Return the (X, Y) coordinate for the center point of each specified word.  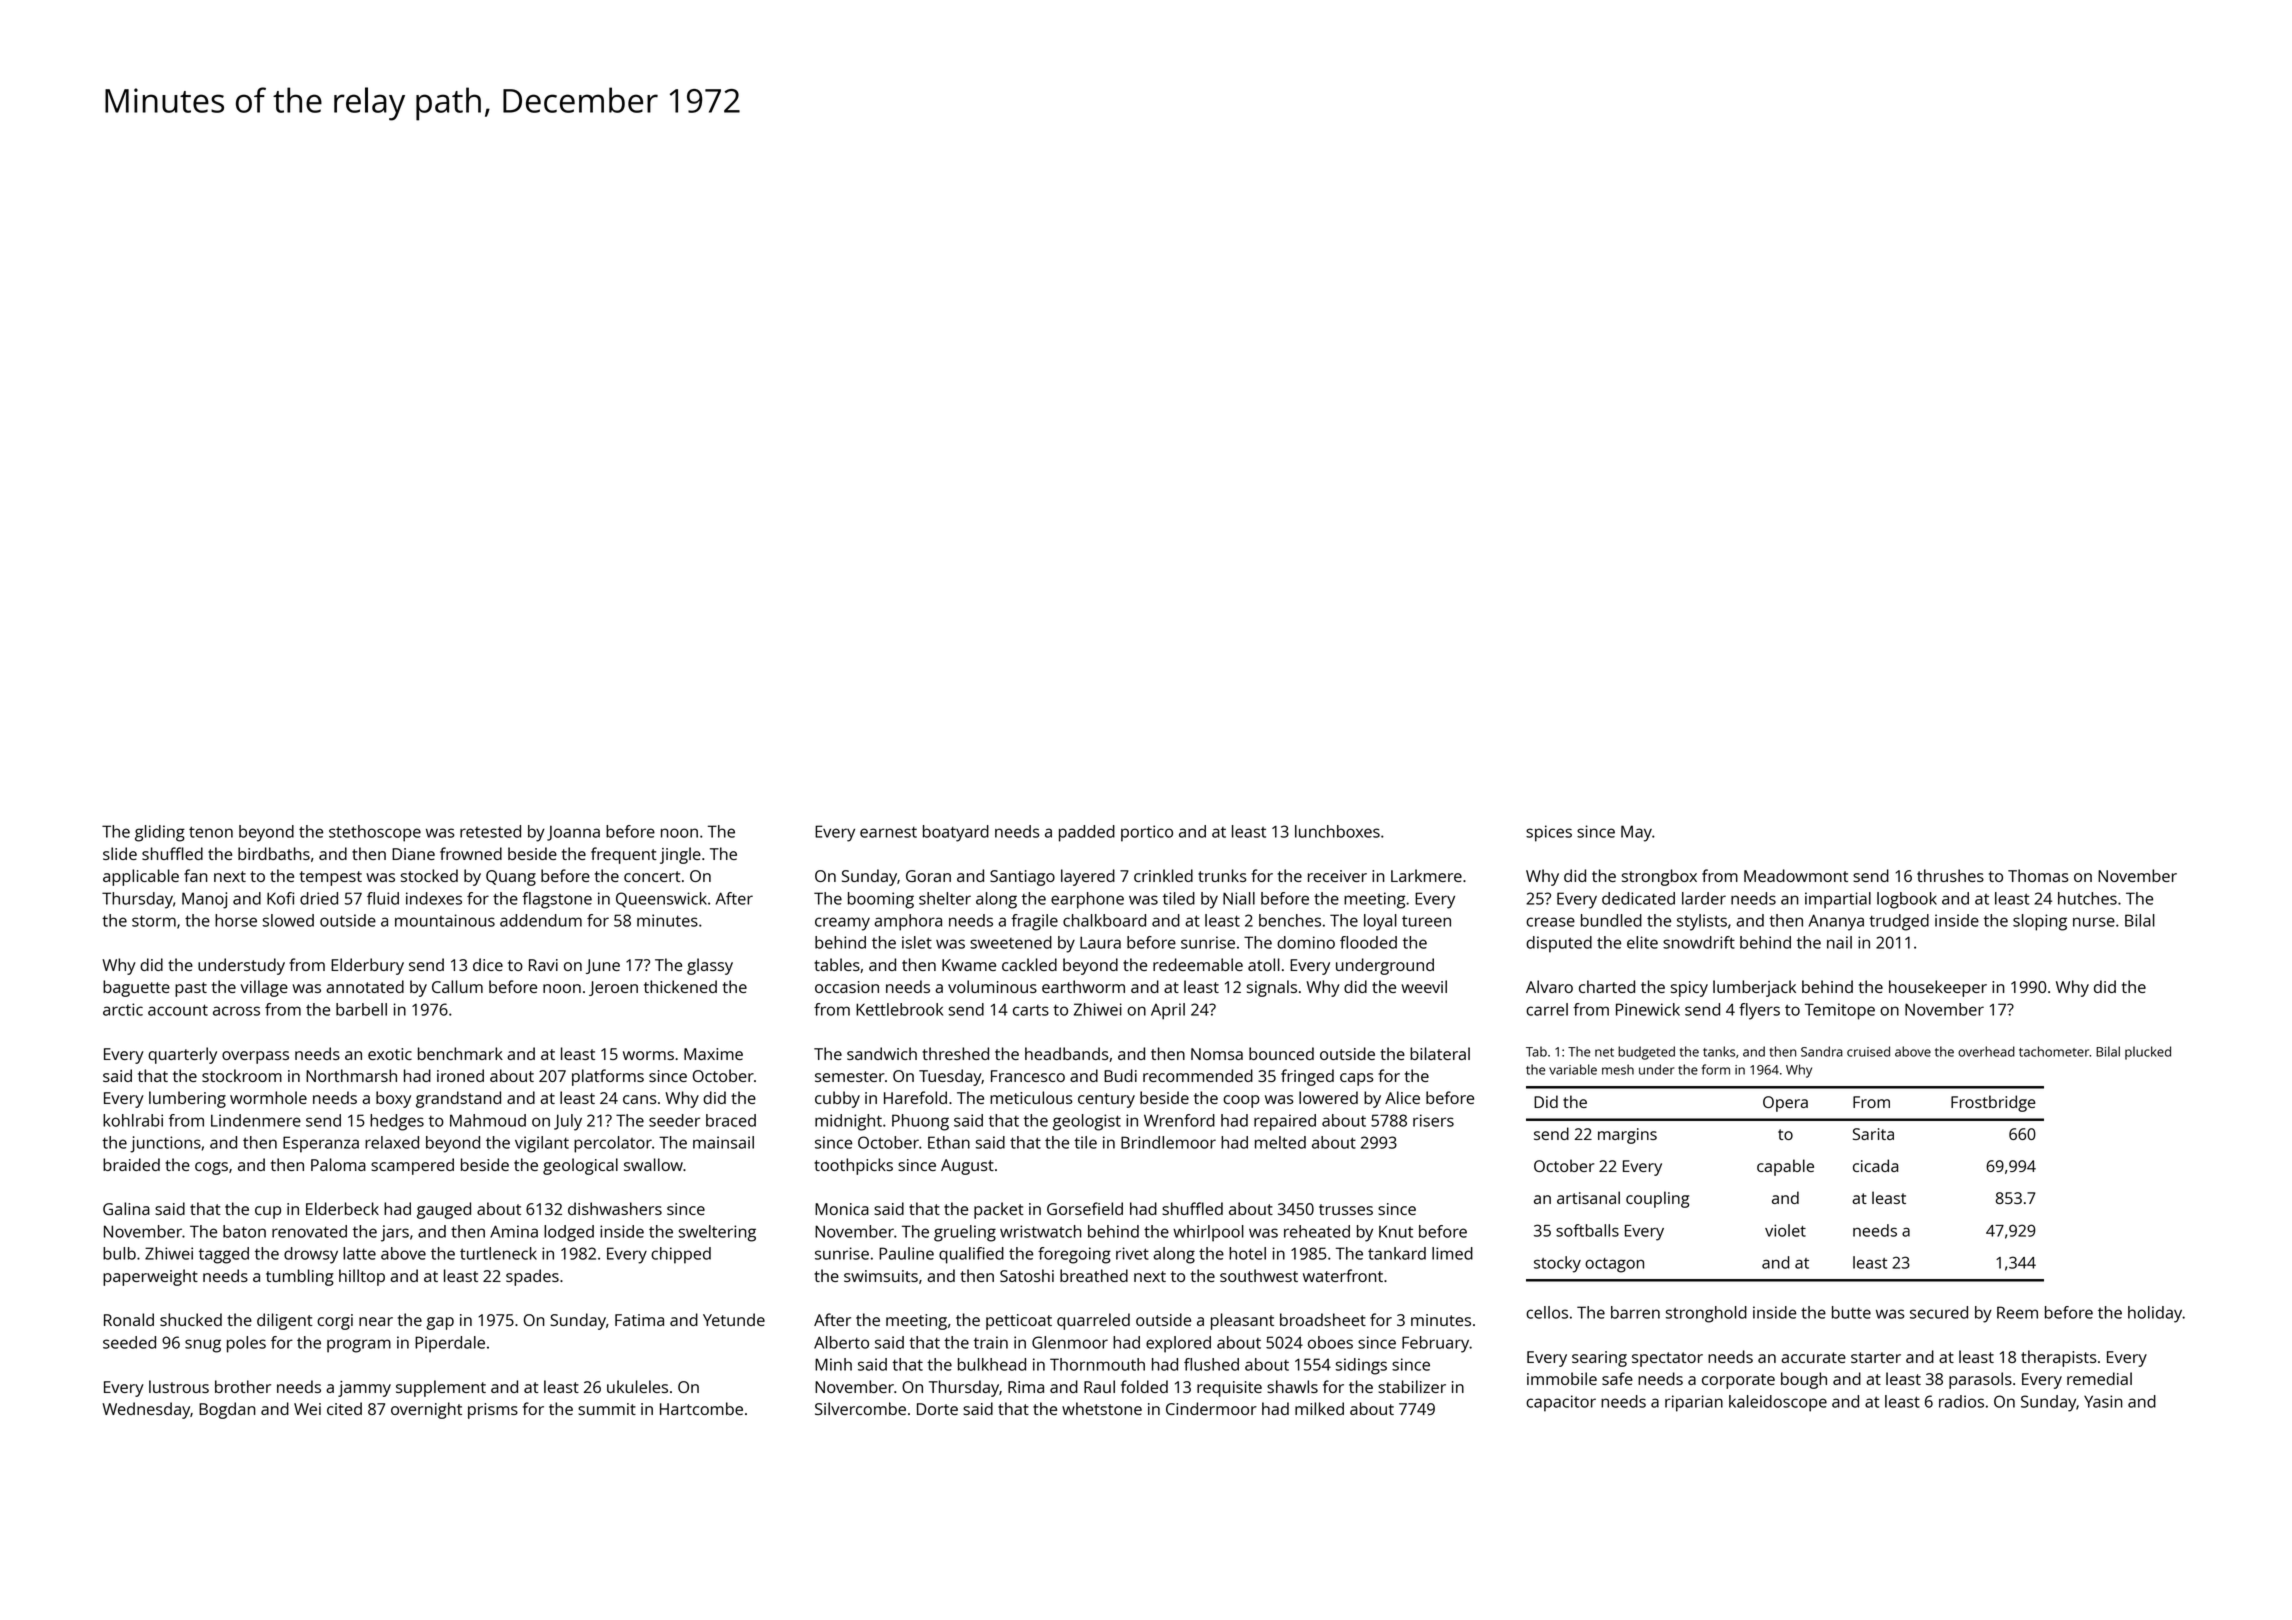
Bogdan (227, 1410)
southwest (1259, 1275)
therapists (2059, 1358)
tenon (211, 832)
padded (1087, 833)
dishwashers (615, 1208)
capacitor (1561, 1403)
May (1636, 833)
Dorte (937, 1409)
